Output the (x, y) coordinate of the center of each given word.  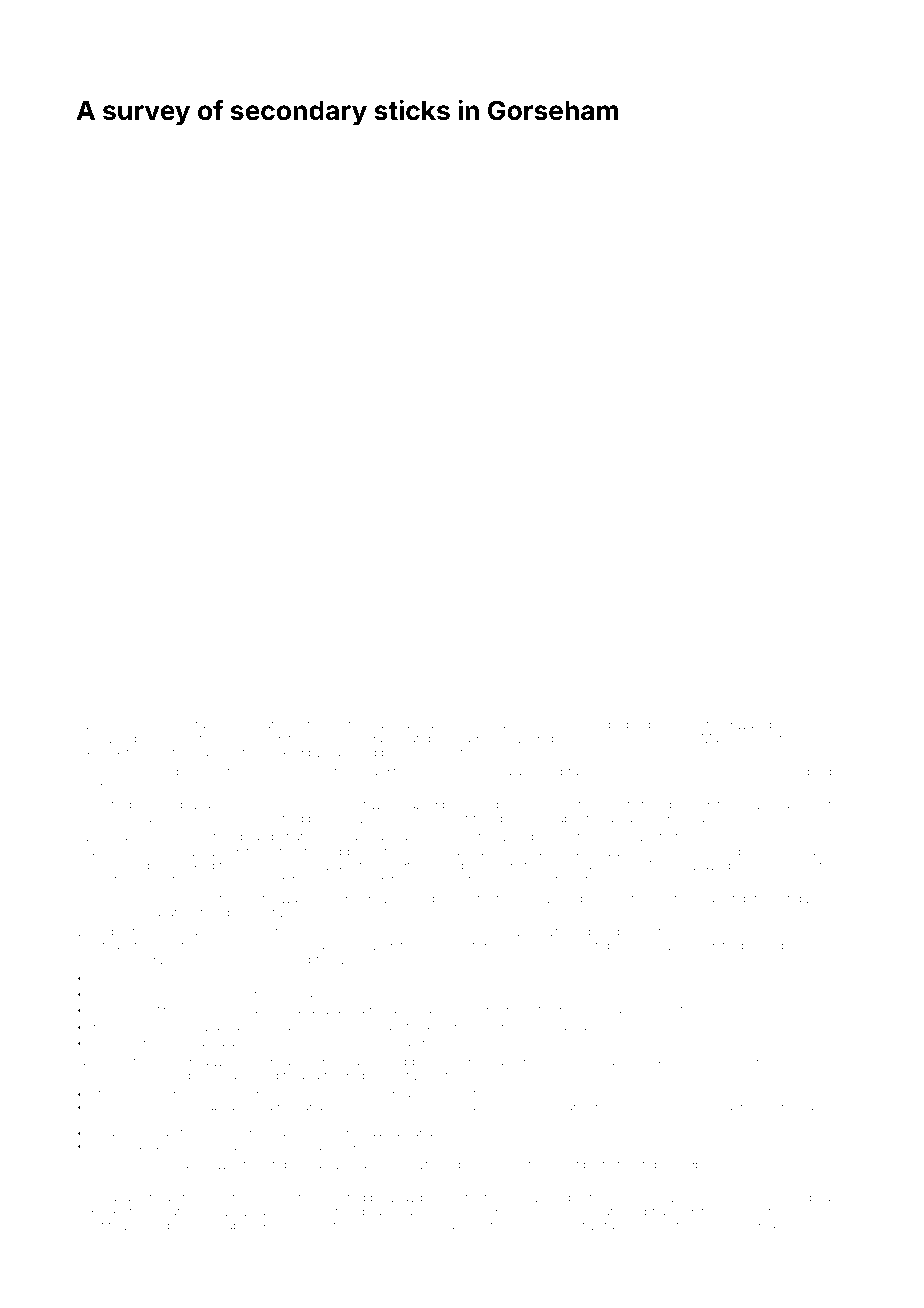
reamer (96, 880)
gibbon (96, 1166)
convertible (797, 1107)
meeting (463, 947)
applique (619, 725)
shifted (502, 1225)
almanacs (491, 724)
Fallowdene (735, 898)
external (305, 724)
